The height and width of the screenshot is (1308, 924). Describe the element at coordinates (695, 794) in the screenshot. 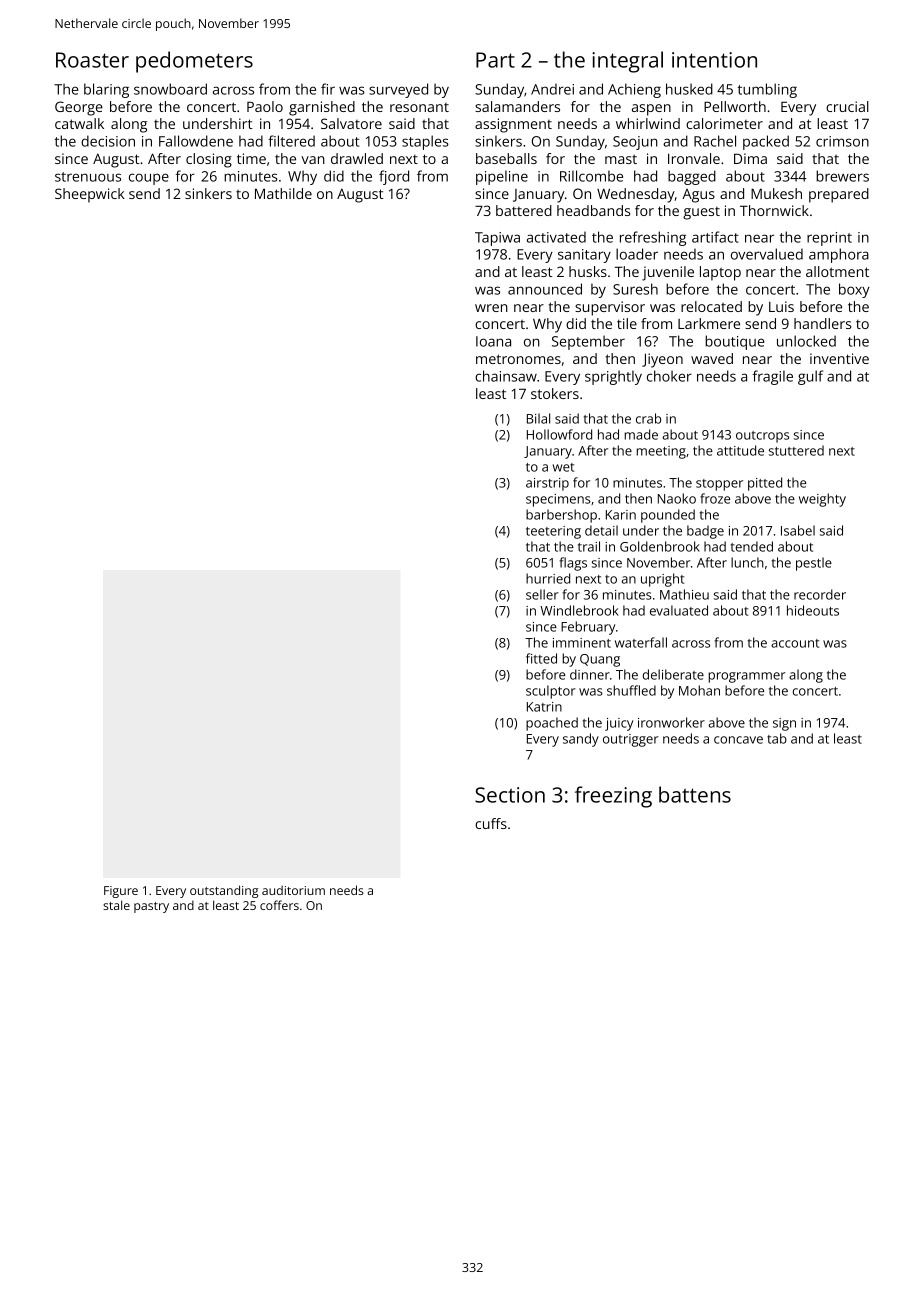

I see `battens` at that location.
